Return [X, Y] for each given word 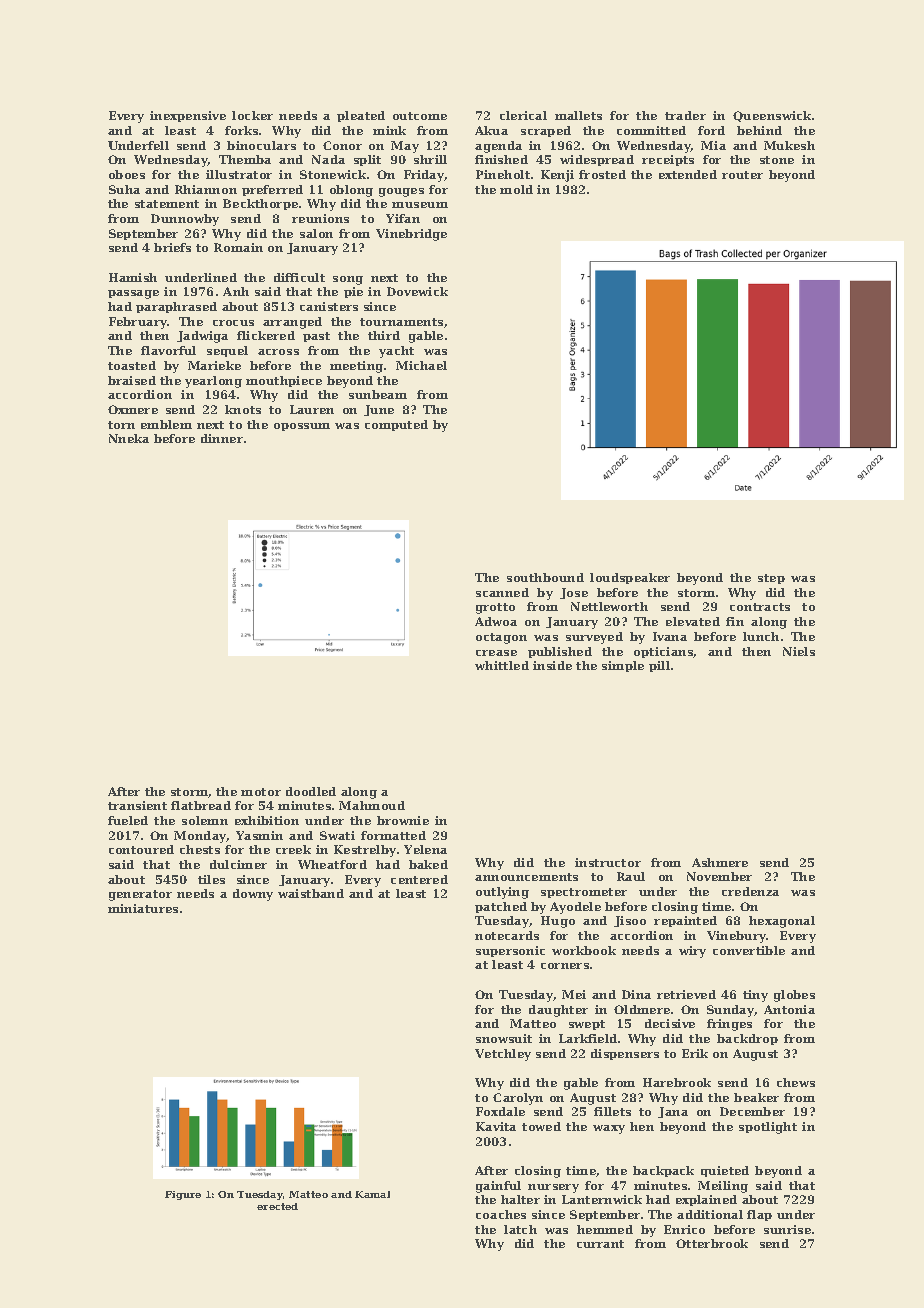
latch [520, 1229]
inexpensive [188, 116]
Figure [183, 1195]
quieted [725, 1171]
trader [685, 115]
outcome [420, 116]
